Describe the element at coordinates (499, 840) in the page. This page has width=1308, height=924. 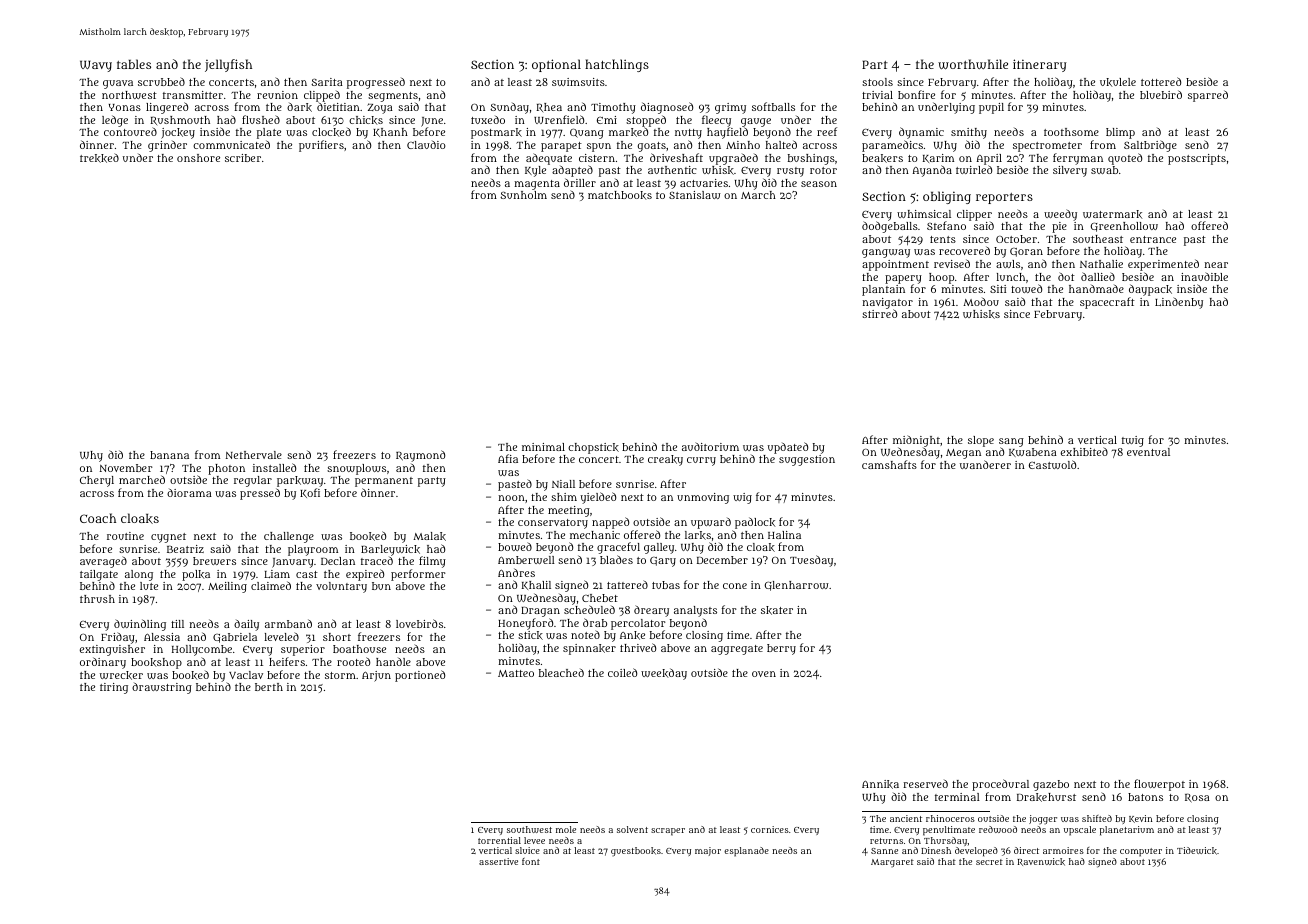
I see `torrential` at that location.
